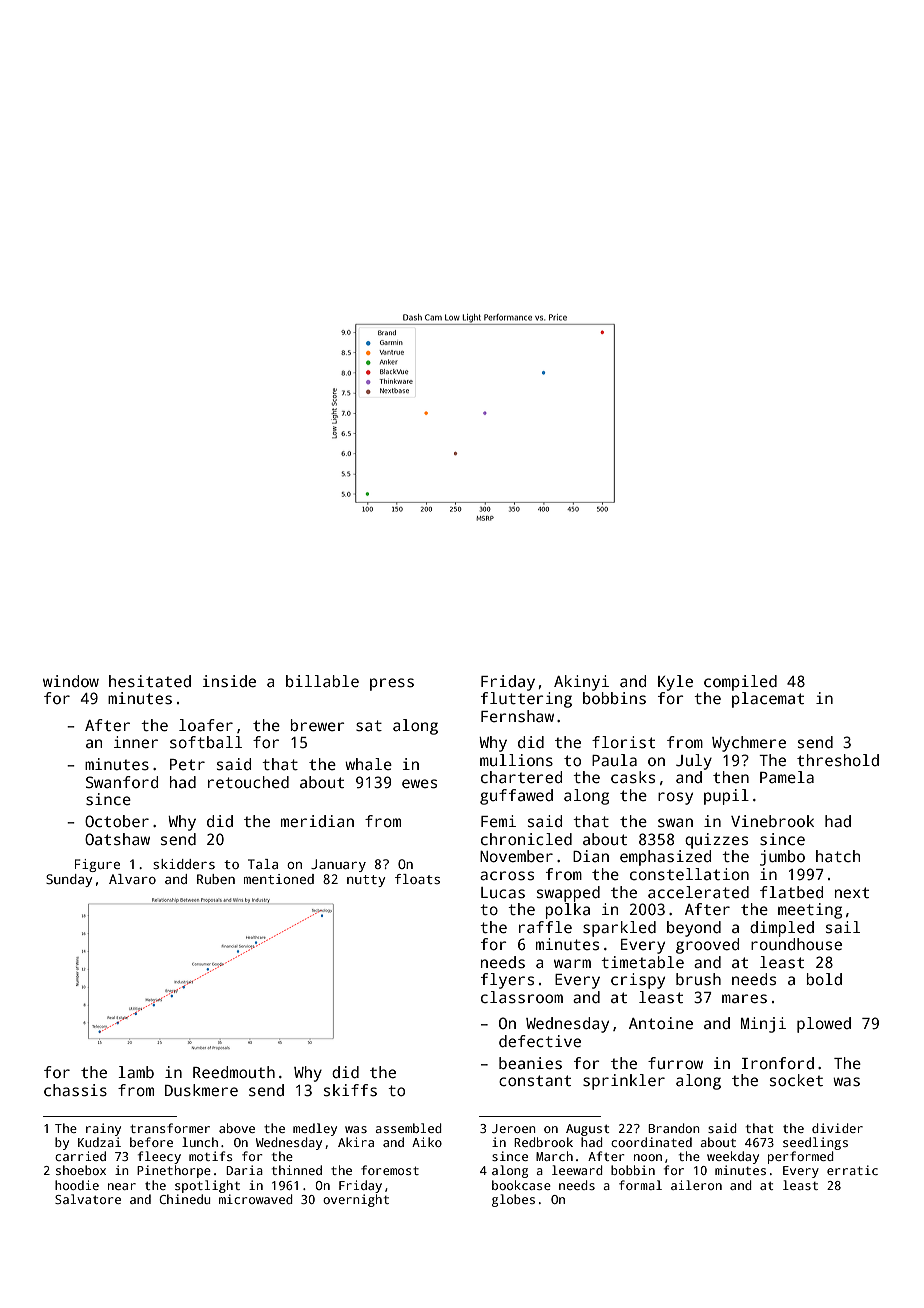  What do you see at coordinates (229, 681) in the screenshot?
I see `inside` at bounding box center [229, 681].
